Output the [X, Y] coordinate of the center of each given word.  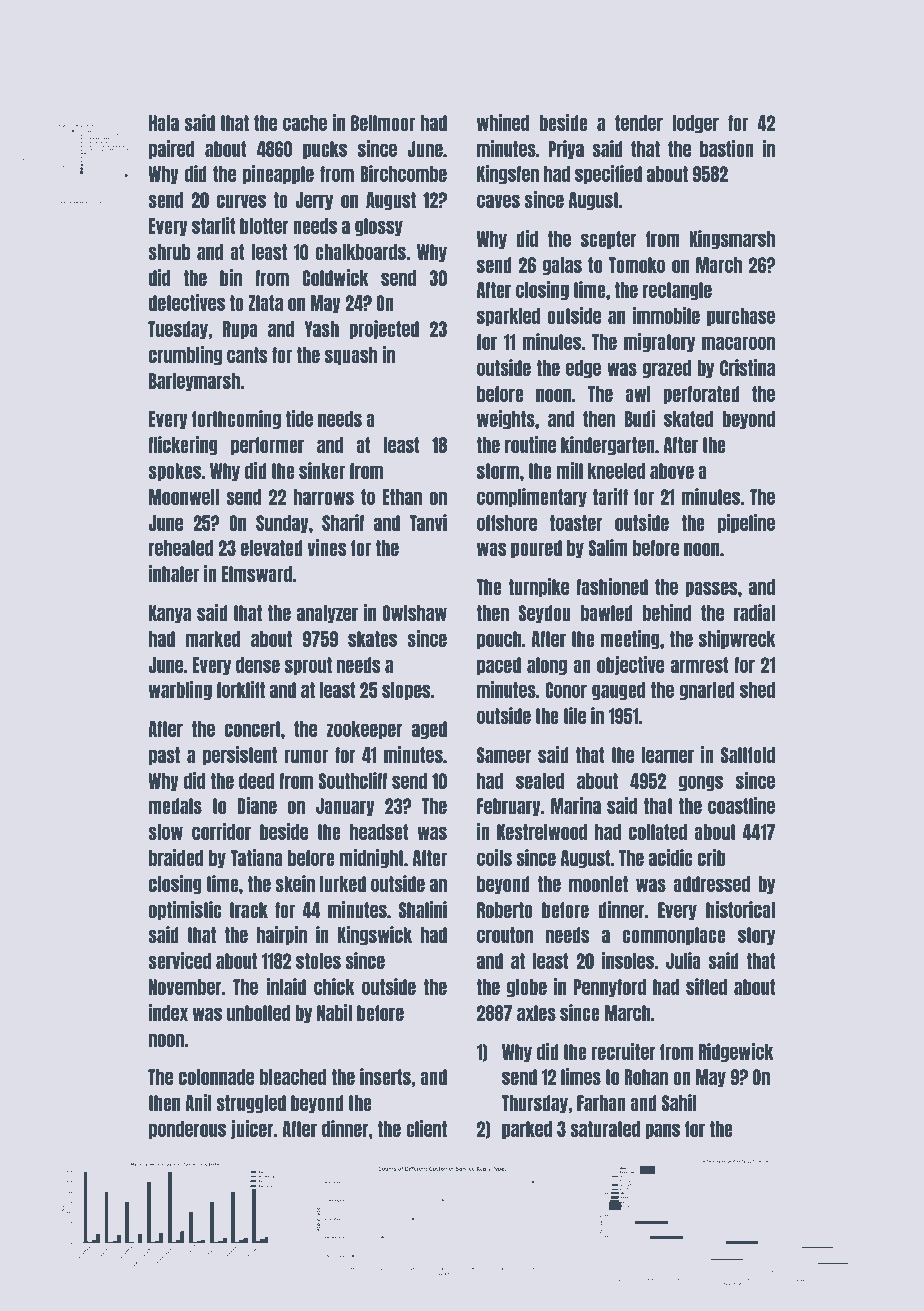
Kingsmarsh [732, 240]
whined [503, 122]
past [164, 756]
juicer [252, 1130]
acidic [671, 857]
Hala [164, 123]
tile [574, 715]
